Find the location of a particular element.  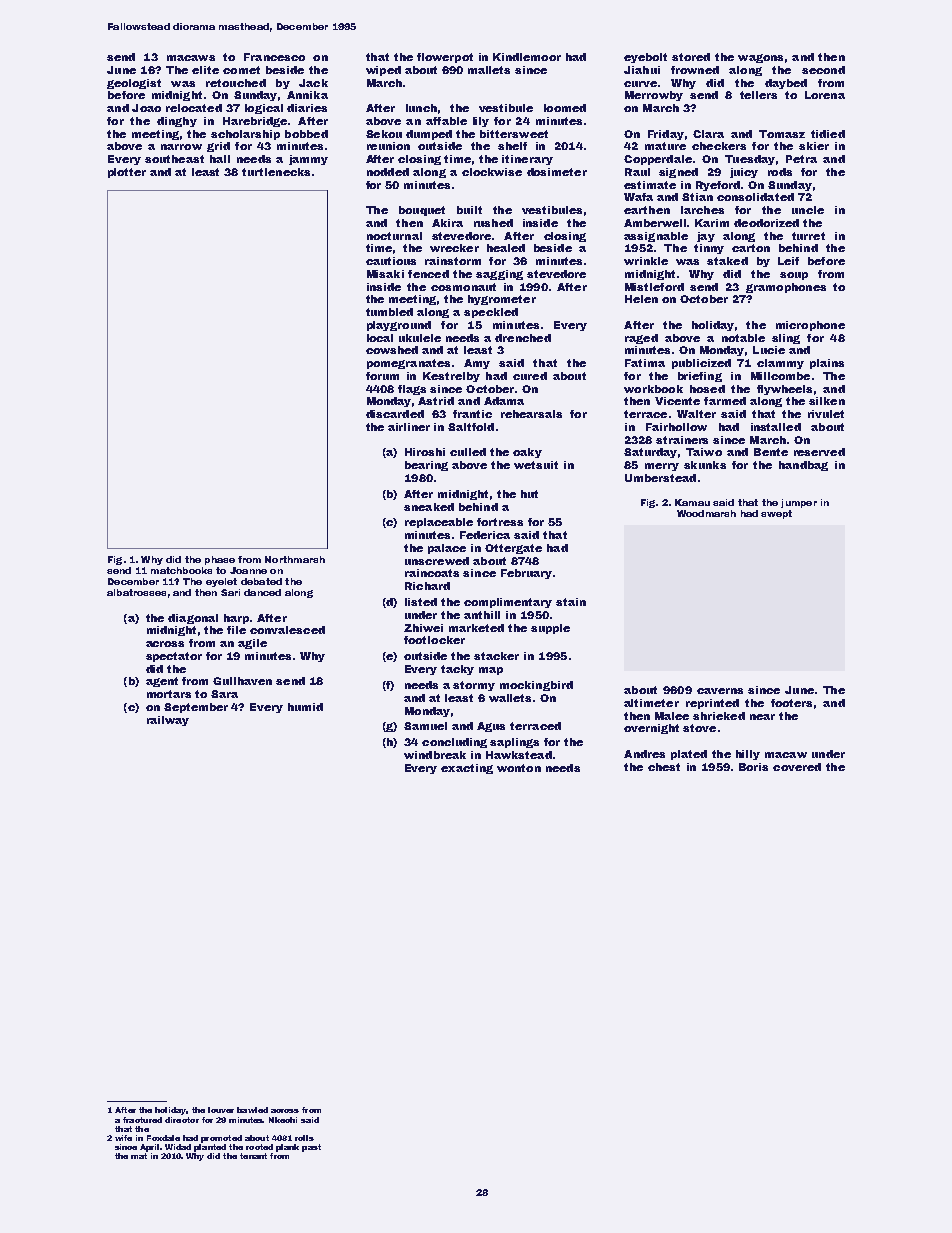

Ryeford is located at coordinates (718, 186).
